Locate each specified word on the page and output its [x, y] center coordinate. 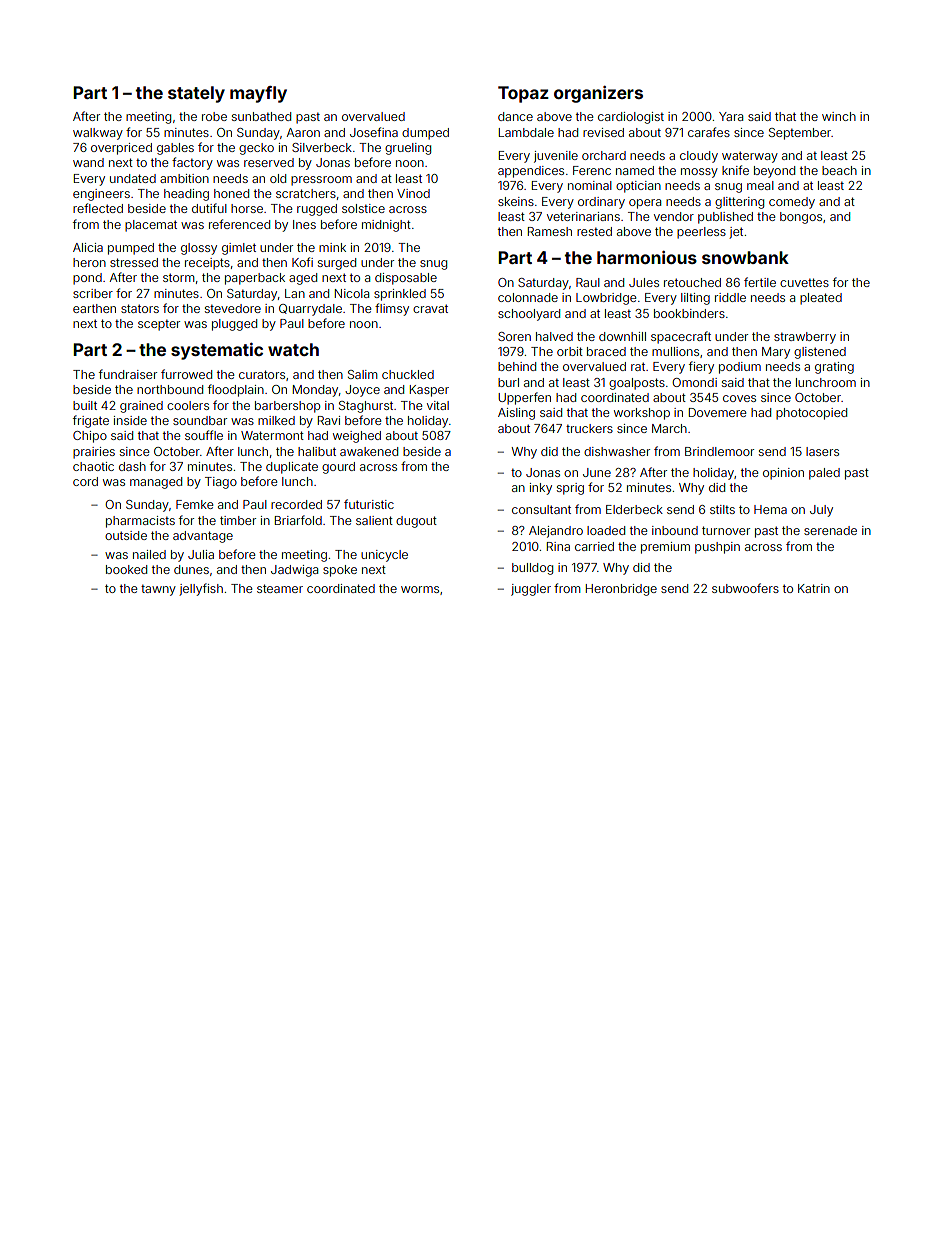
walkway [98, 134]
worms [420, 589]
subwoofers [745, 588]
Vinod [413, 193]
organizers [598, 94]
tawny [158, 590]
